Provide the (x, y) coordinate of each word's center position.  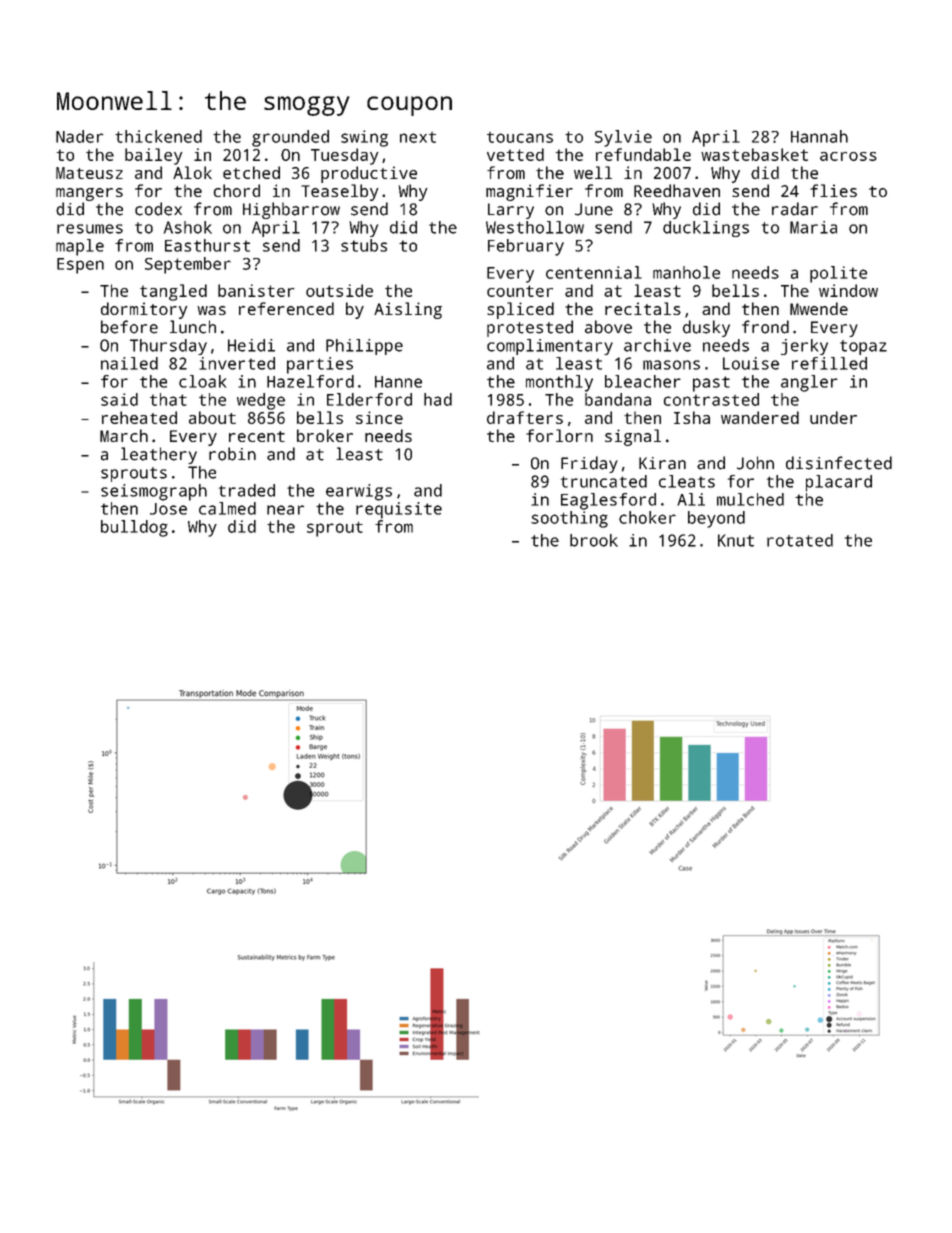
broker (325, 435)
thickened (158, 136)
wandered (760, 417)
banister (256, 290)
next (418, 137)
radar (795, 209)
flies (833, 190)
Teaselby (339, 192)
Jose (168, 509)
